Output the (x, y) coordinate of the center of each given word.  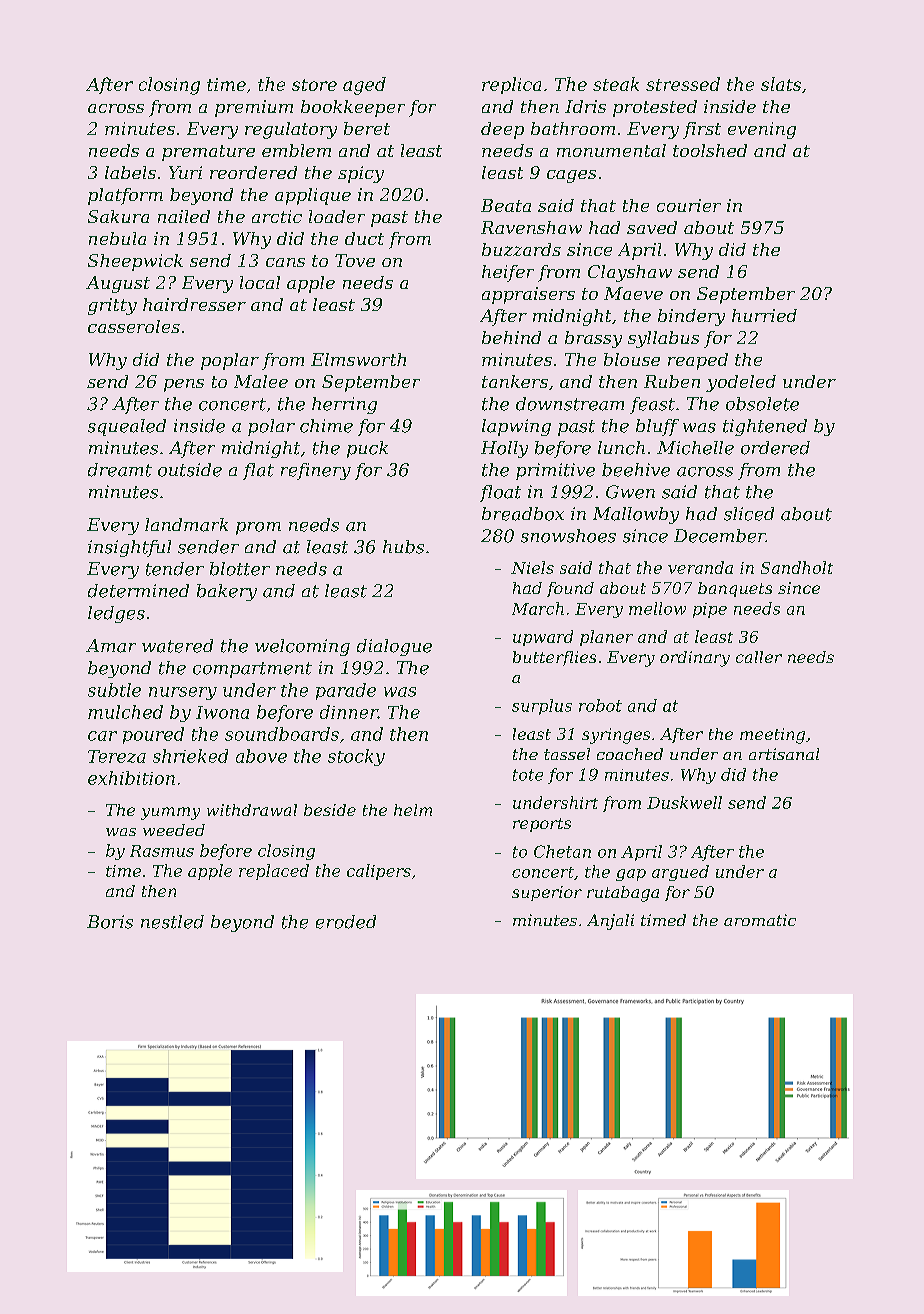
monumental (611, 150)
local (260, 282)
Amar (111, 646)
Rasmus (162, 851)
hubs (403, 547)
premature (208, 153)
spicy (361, 174)
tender (175, 569)
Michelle (695, 448)
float (500, 493)
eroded (346, 922)
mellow (657, 608)
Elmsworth (358, 359)
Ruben (672, 381)
